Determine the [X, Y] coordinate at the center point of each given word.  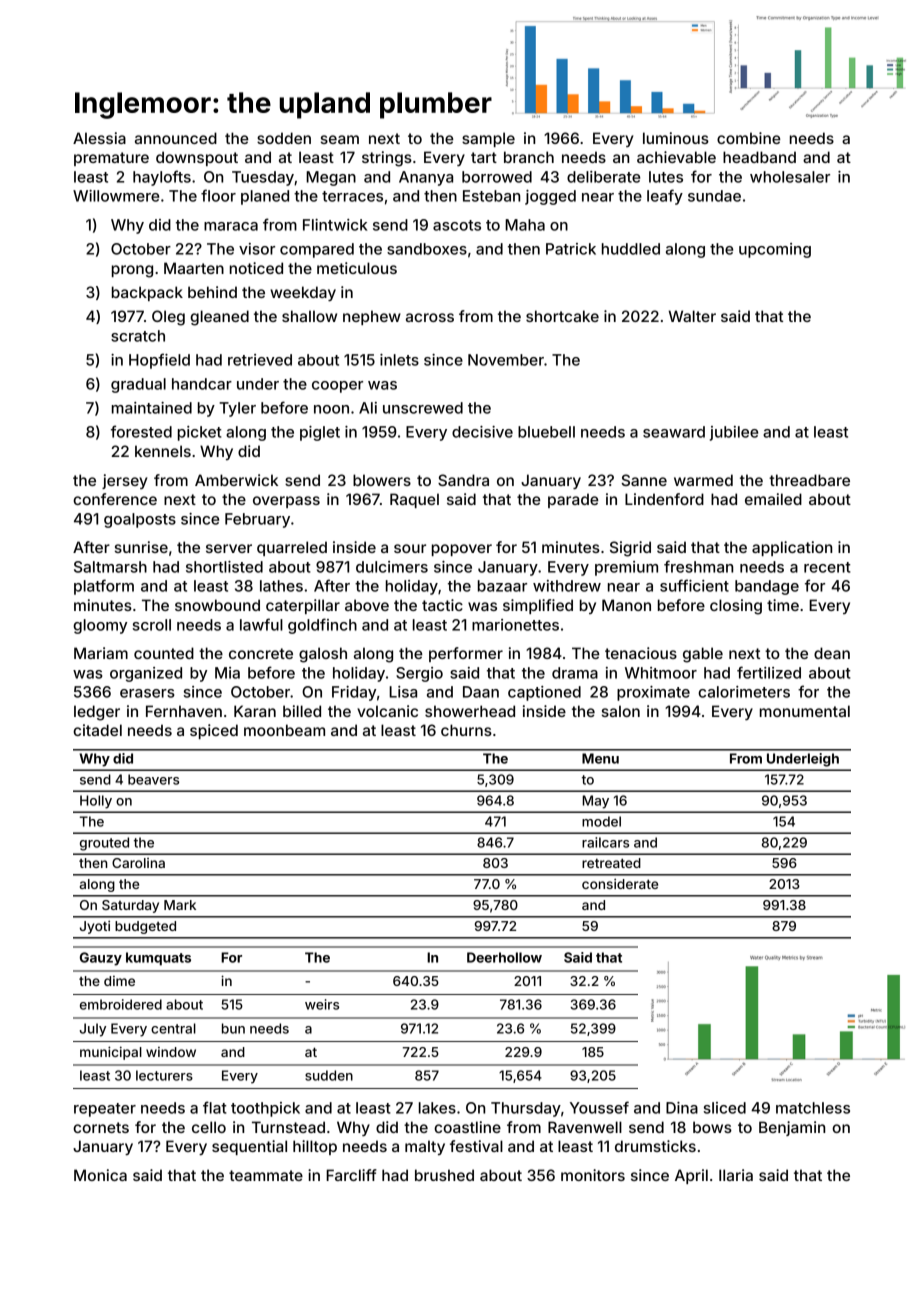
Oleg [168, 318]
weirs [322, 1004]
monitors [593, 1175]
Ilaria [736, 1175]
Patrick [571, 249]
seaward [674, 432]
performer [466, 654]
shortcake [562, 316]
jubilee [734, 433]
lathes [281, 586]
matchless [813, 1108]
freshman [698, 566]
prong [132, 271]
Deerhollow [504, 957]
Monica [100, 1175]
